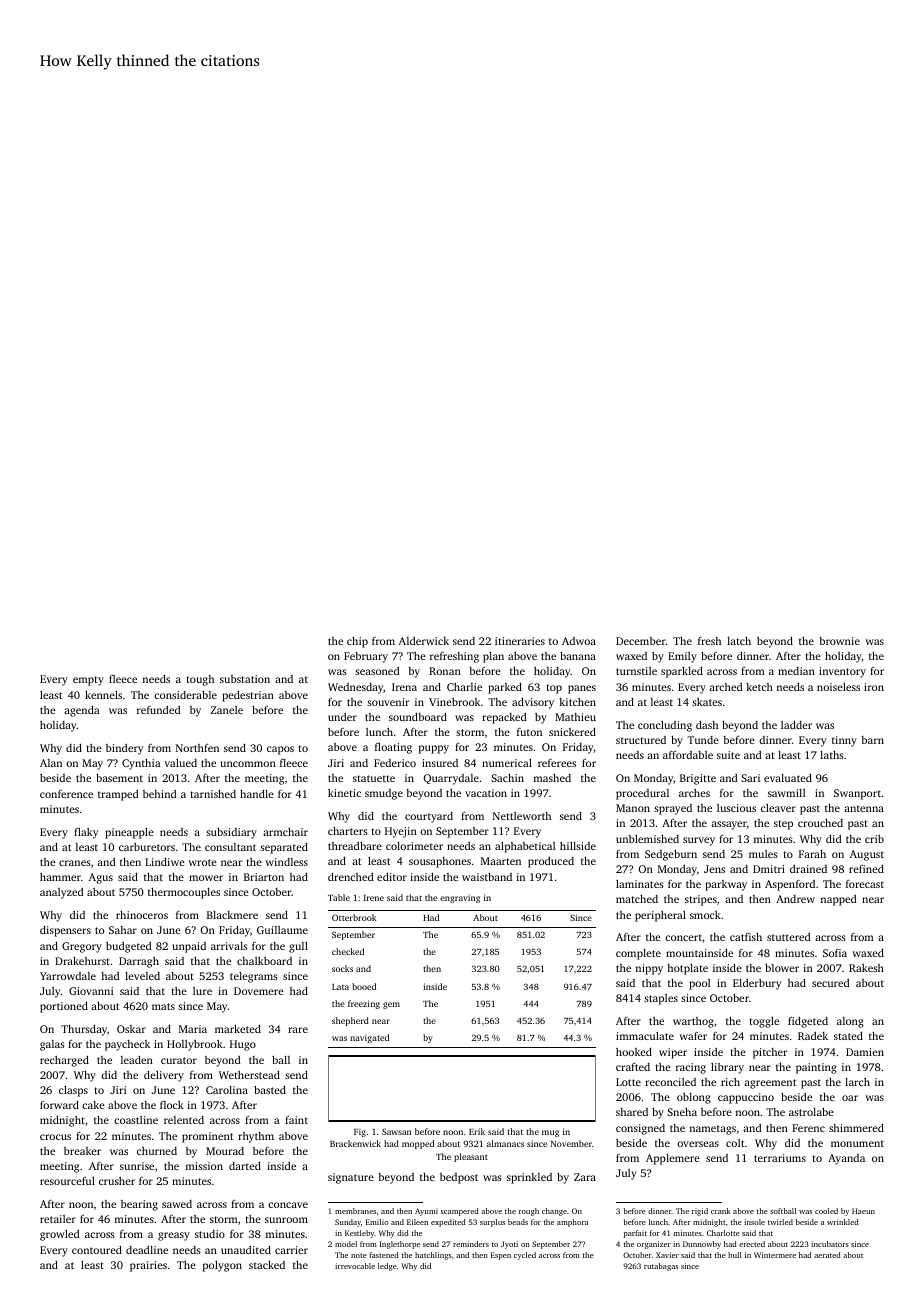 This page has height=1308, width=924. I want to click on median, so click(796, 671).
